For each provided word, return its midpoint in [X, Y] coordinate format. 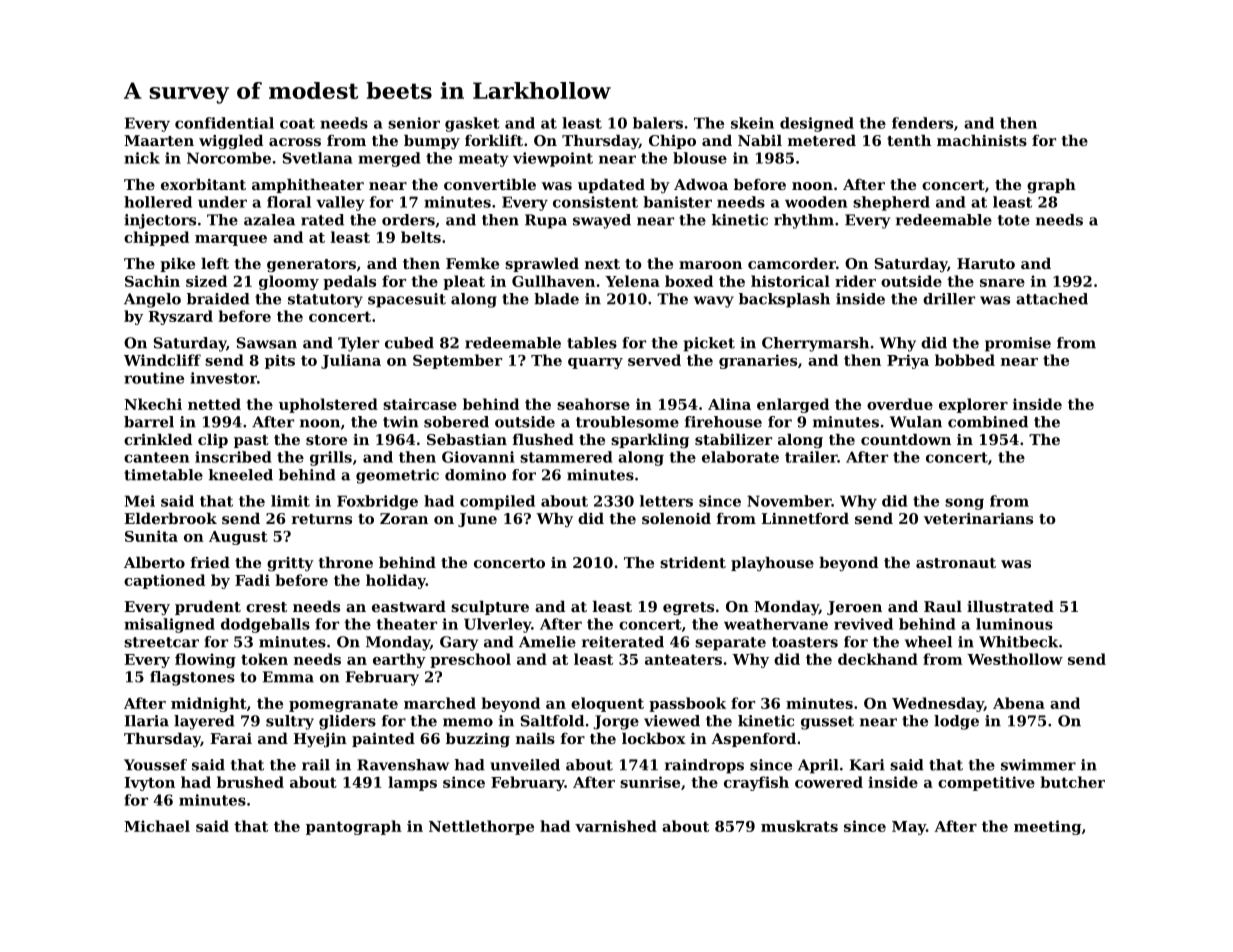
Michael [157, 826]
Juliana [351, 361]
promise [1018, 344]
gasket [472, 124]
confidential [224, 123]
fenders [922, 123]
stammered [566, 457]
